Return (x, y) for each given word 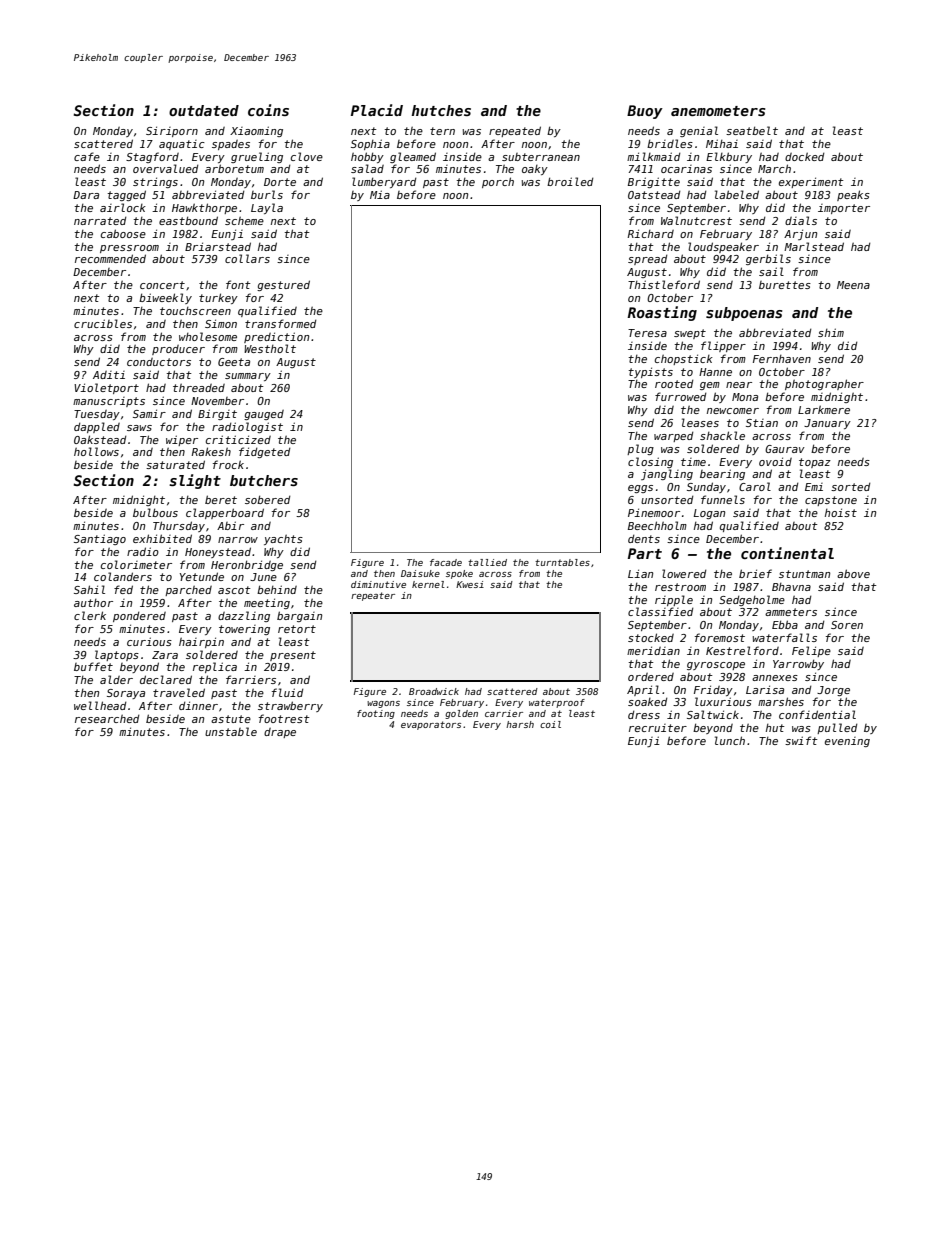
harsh (520, 724)
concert (162, 285)
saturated (175, 464)
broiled (570, 181)
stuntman (804, 574)
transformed (281, 323)
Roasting (662, 313)
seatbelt (752, 130)
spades (231, 145)
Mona (745, 397)
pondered (139, 617)
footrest (284, 718)
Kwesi (470, 584)
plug (640, 449)
